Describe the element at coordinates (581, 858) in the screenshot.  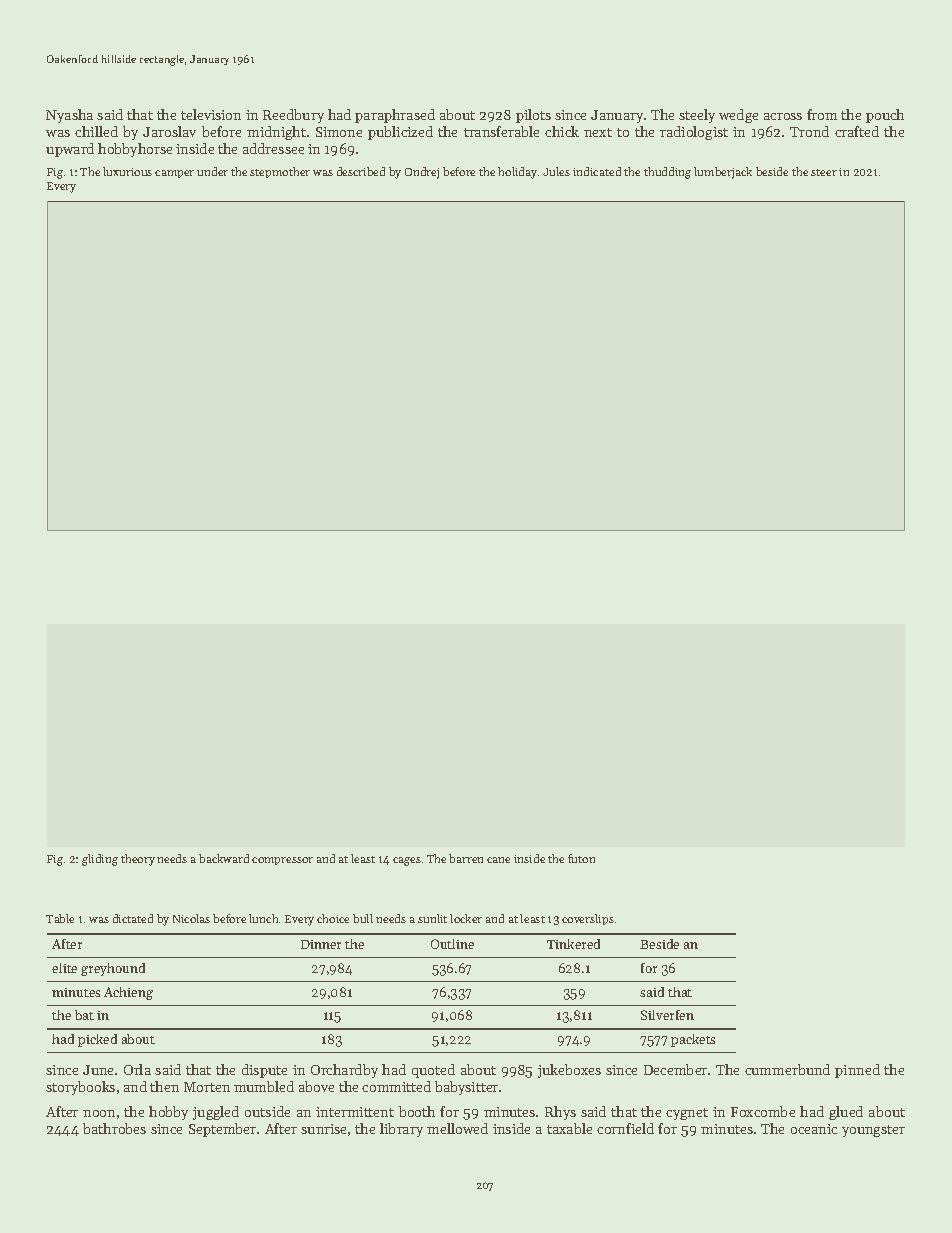
I see `futon` at that location.
